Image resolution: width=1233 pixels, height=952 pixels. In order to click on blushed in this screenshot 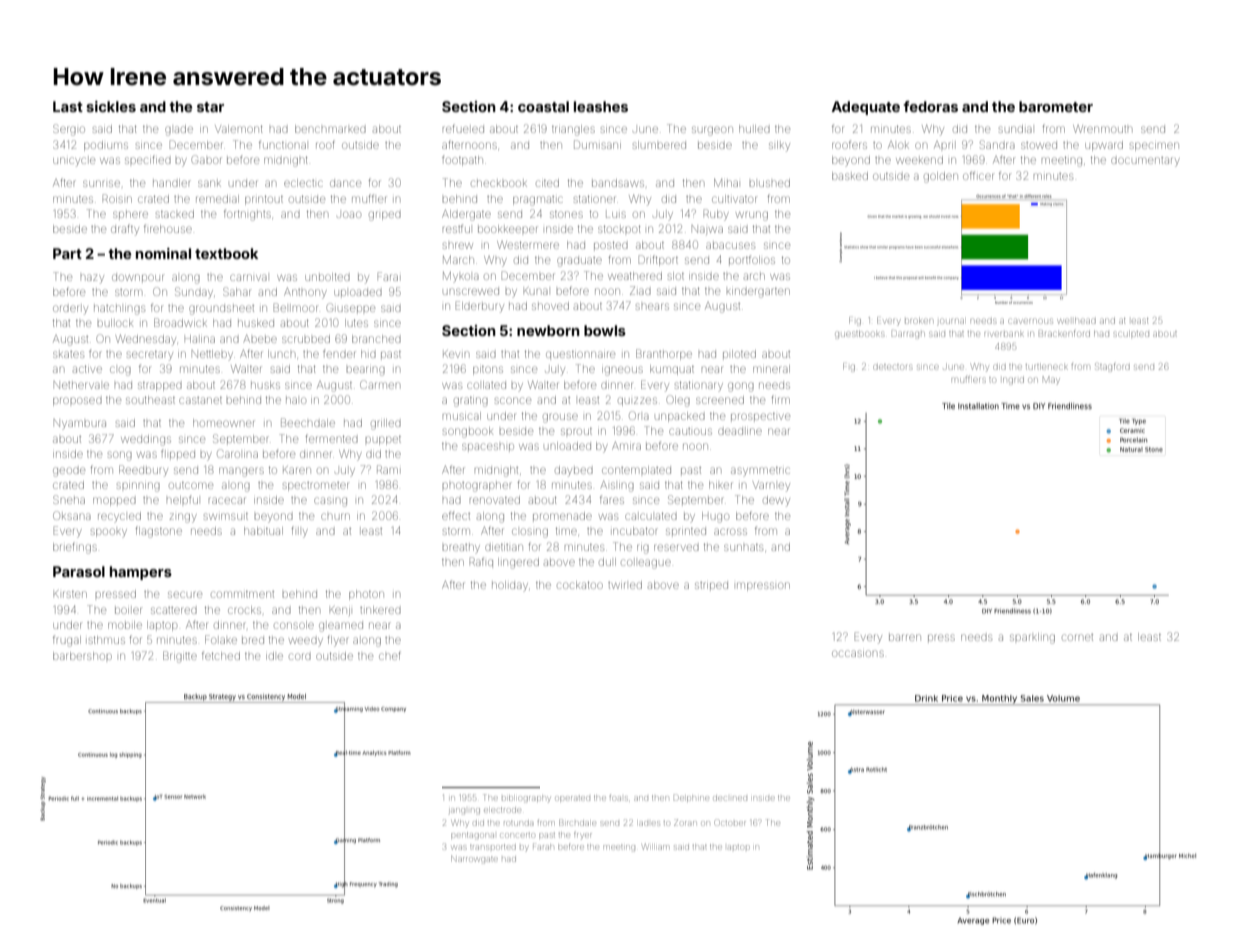, I will do `click(770, 183)`.
